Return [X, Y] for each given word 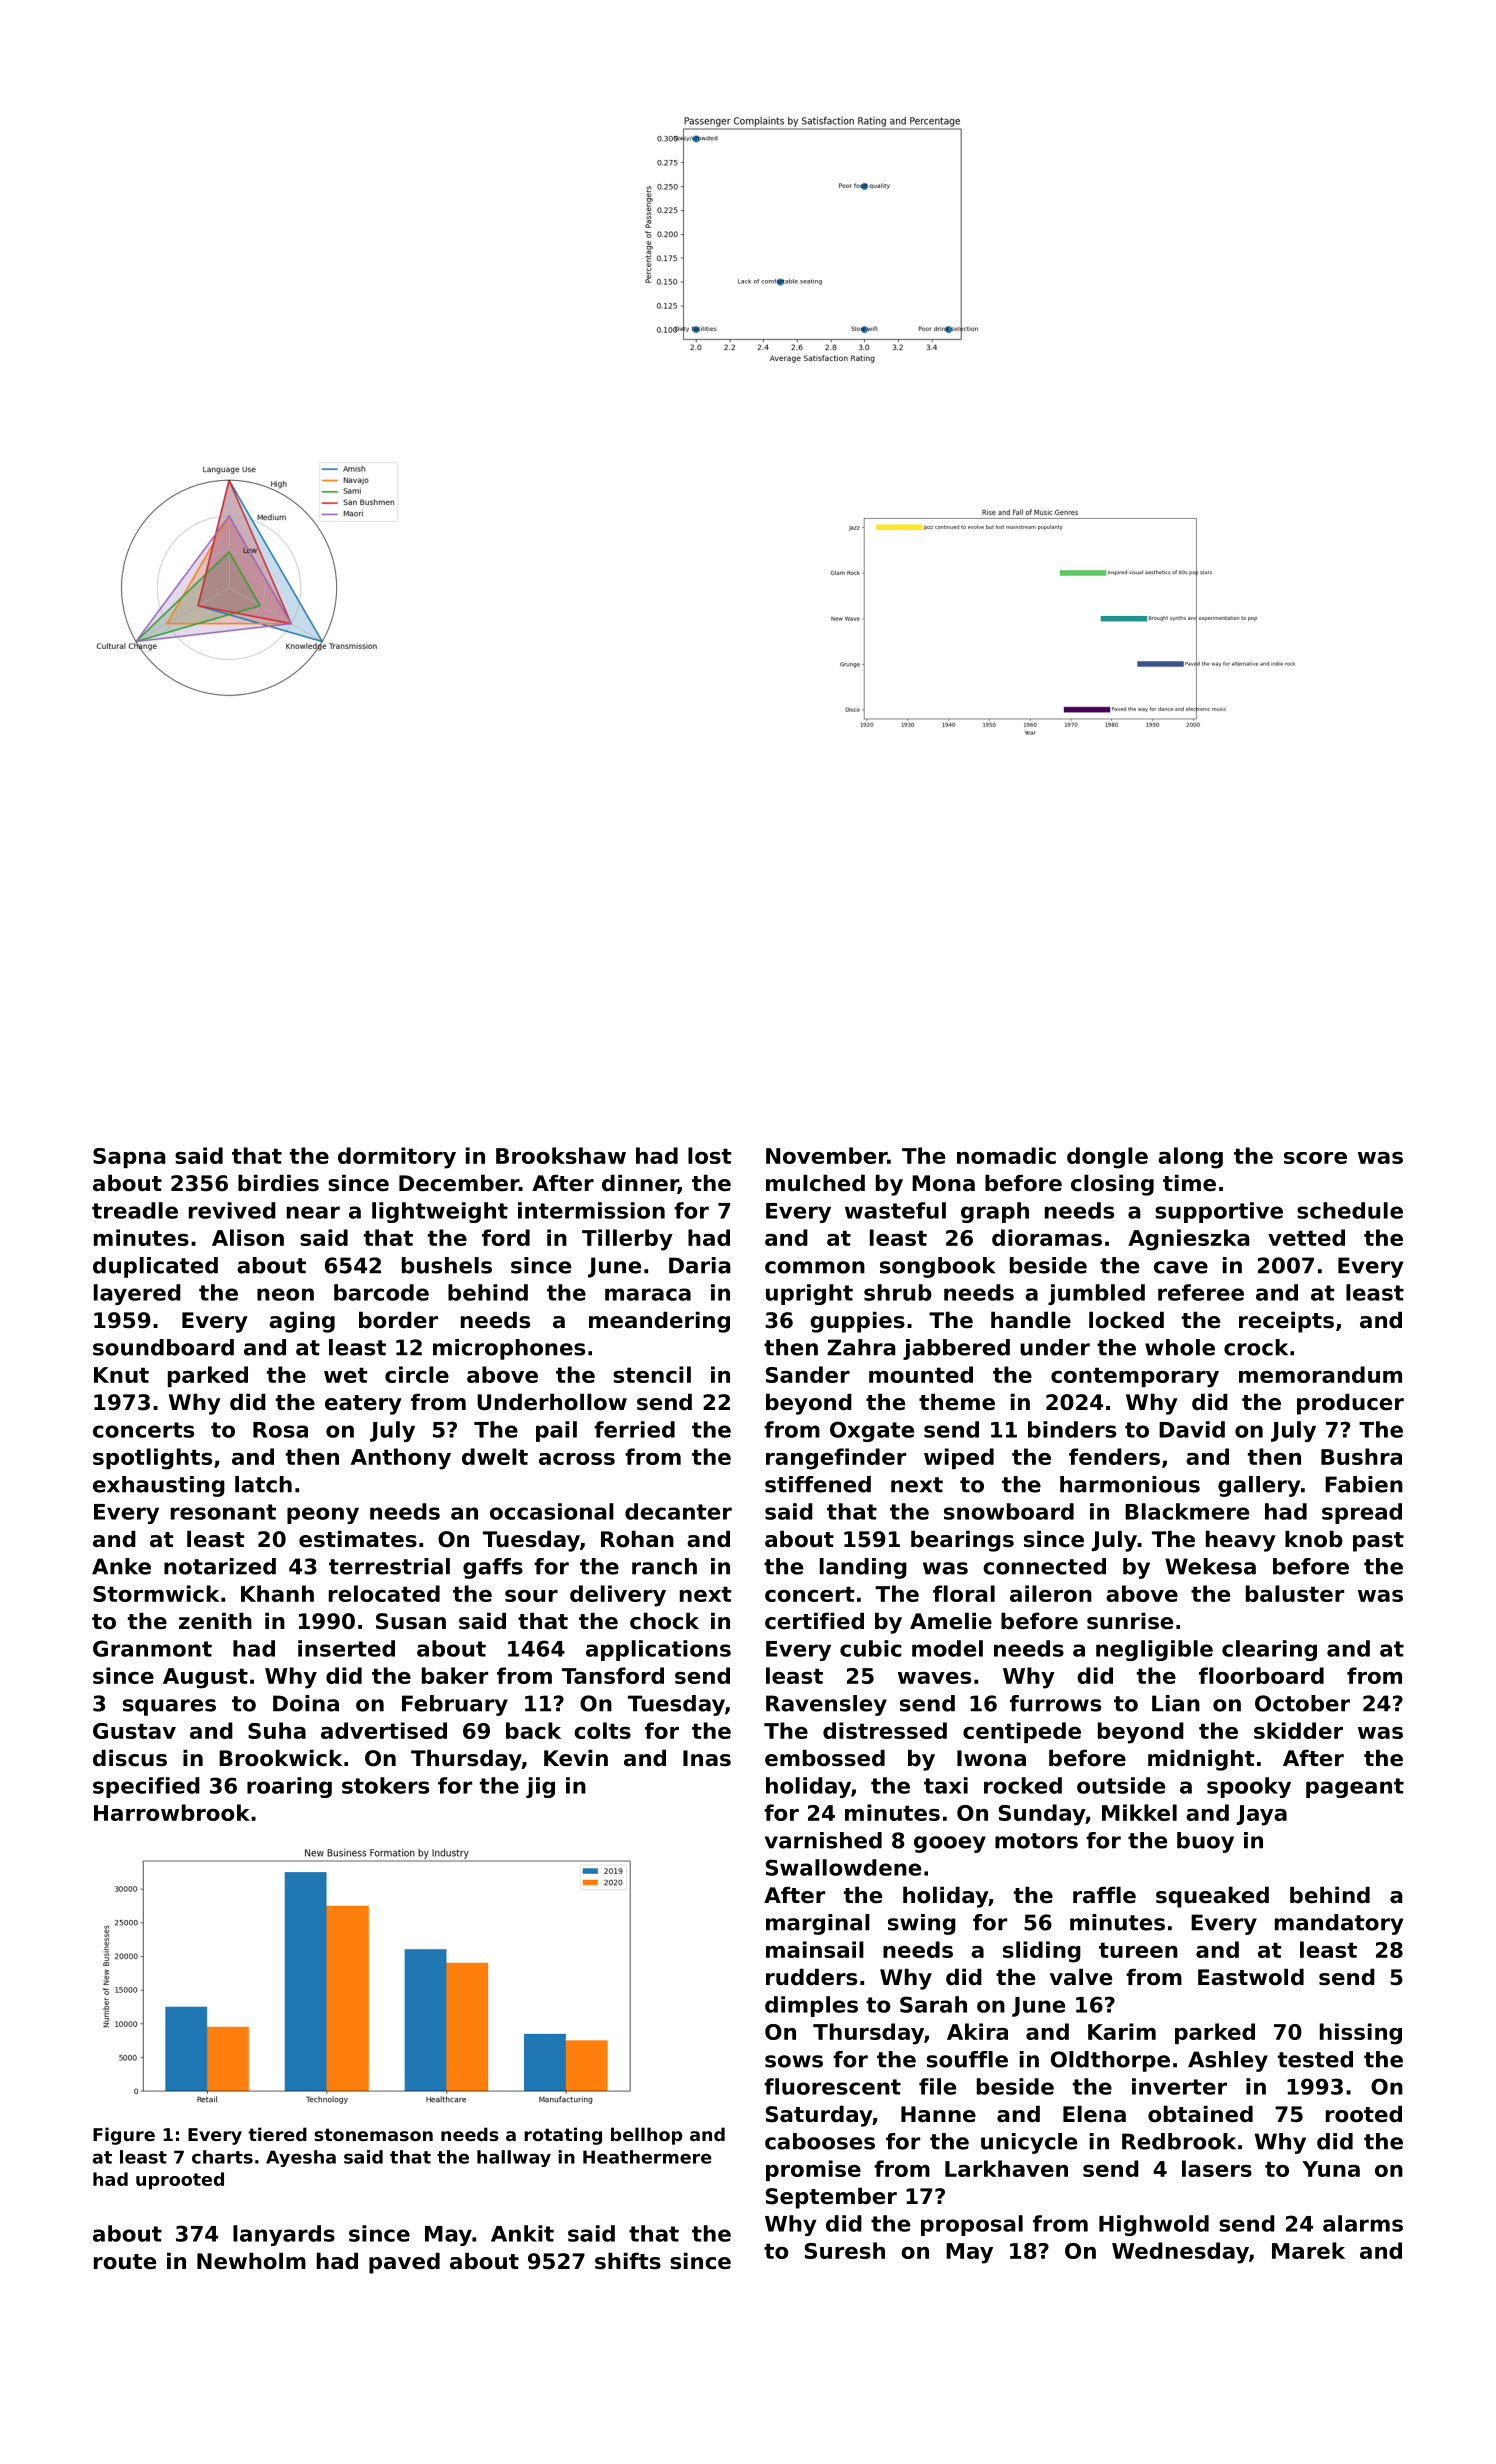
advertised [384, 1730]
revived [232, 1210]
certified [814, 1621]
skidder [1298, 1730]
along [1190, 1158]
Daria [700, 1265]
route [125, 2262]
